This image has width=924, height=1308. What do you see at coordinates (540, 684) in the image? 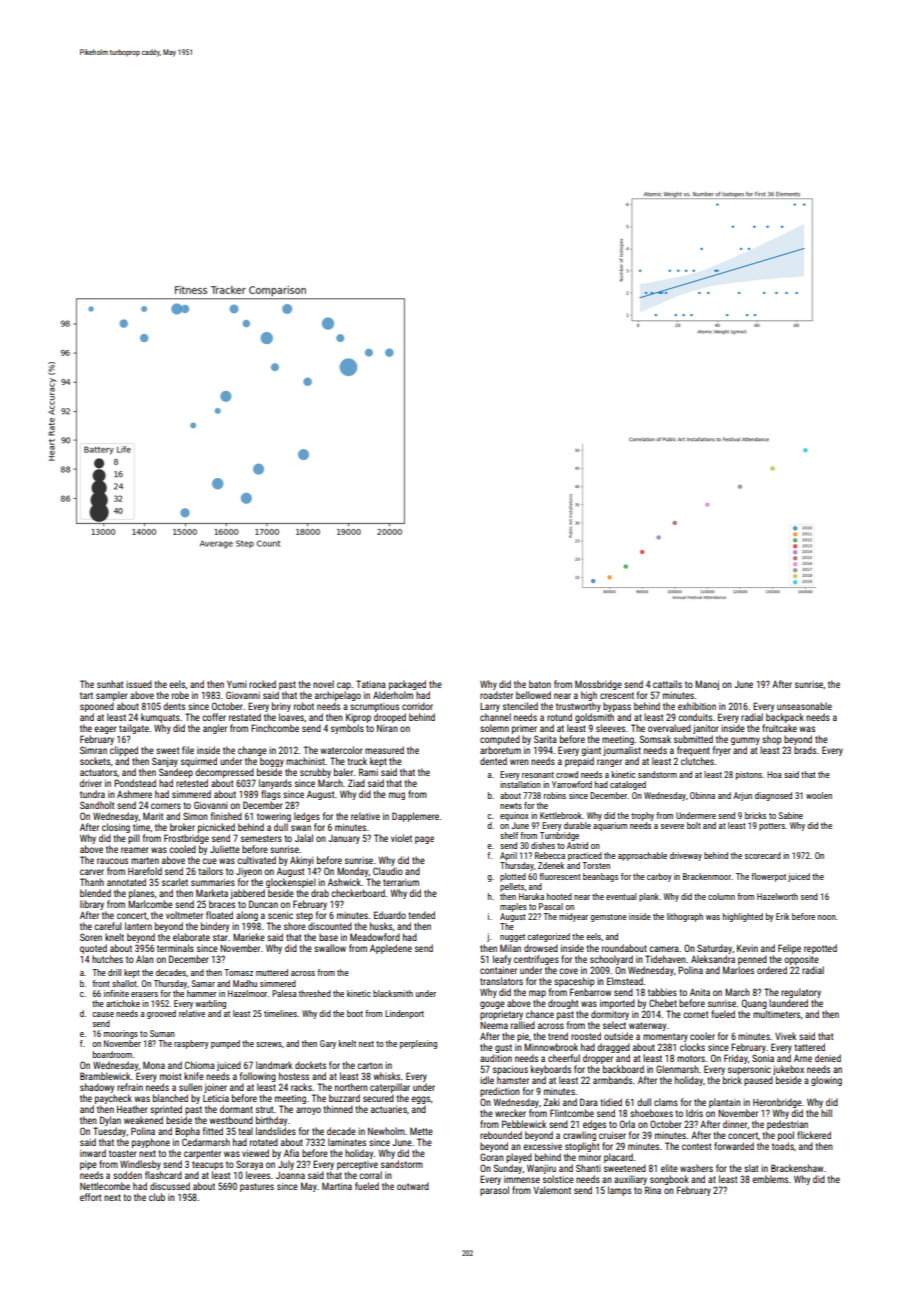
I see `baton` at bounding box center [540, 684].
